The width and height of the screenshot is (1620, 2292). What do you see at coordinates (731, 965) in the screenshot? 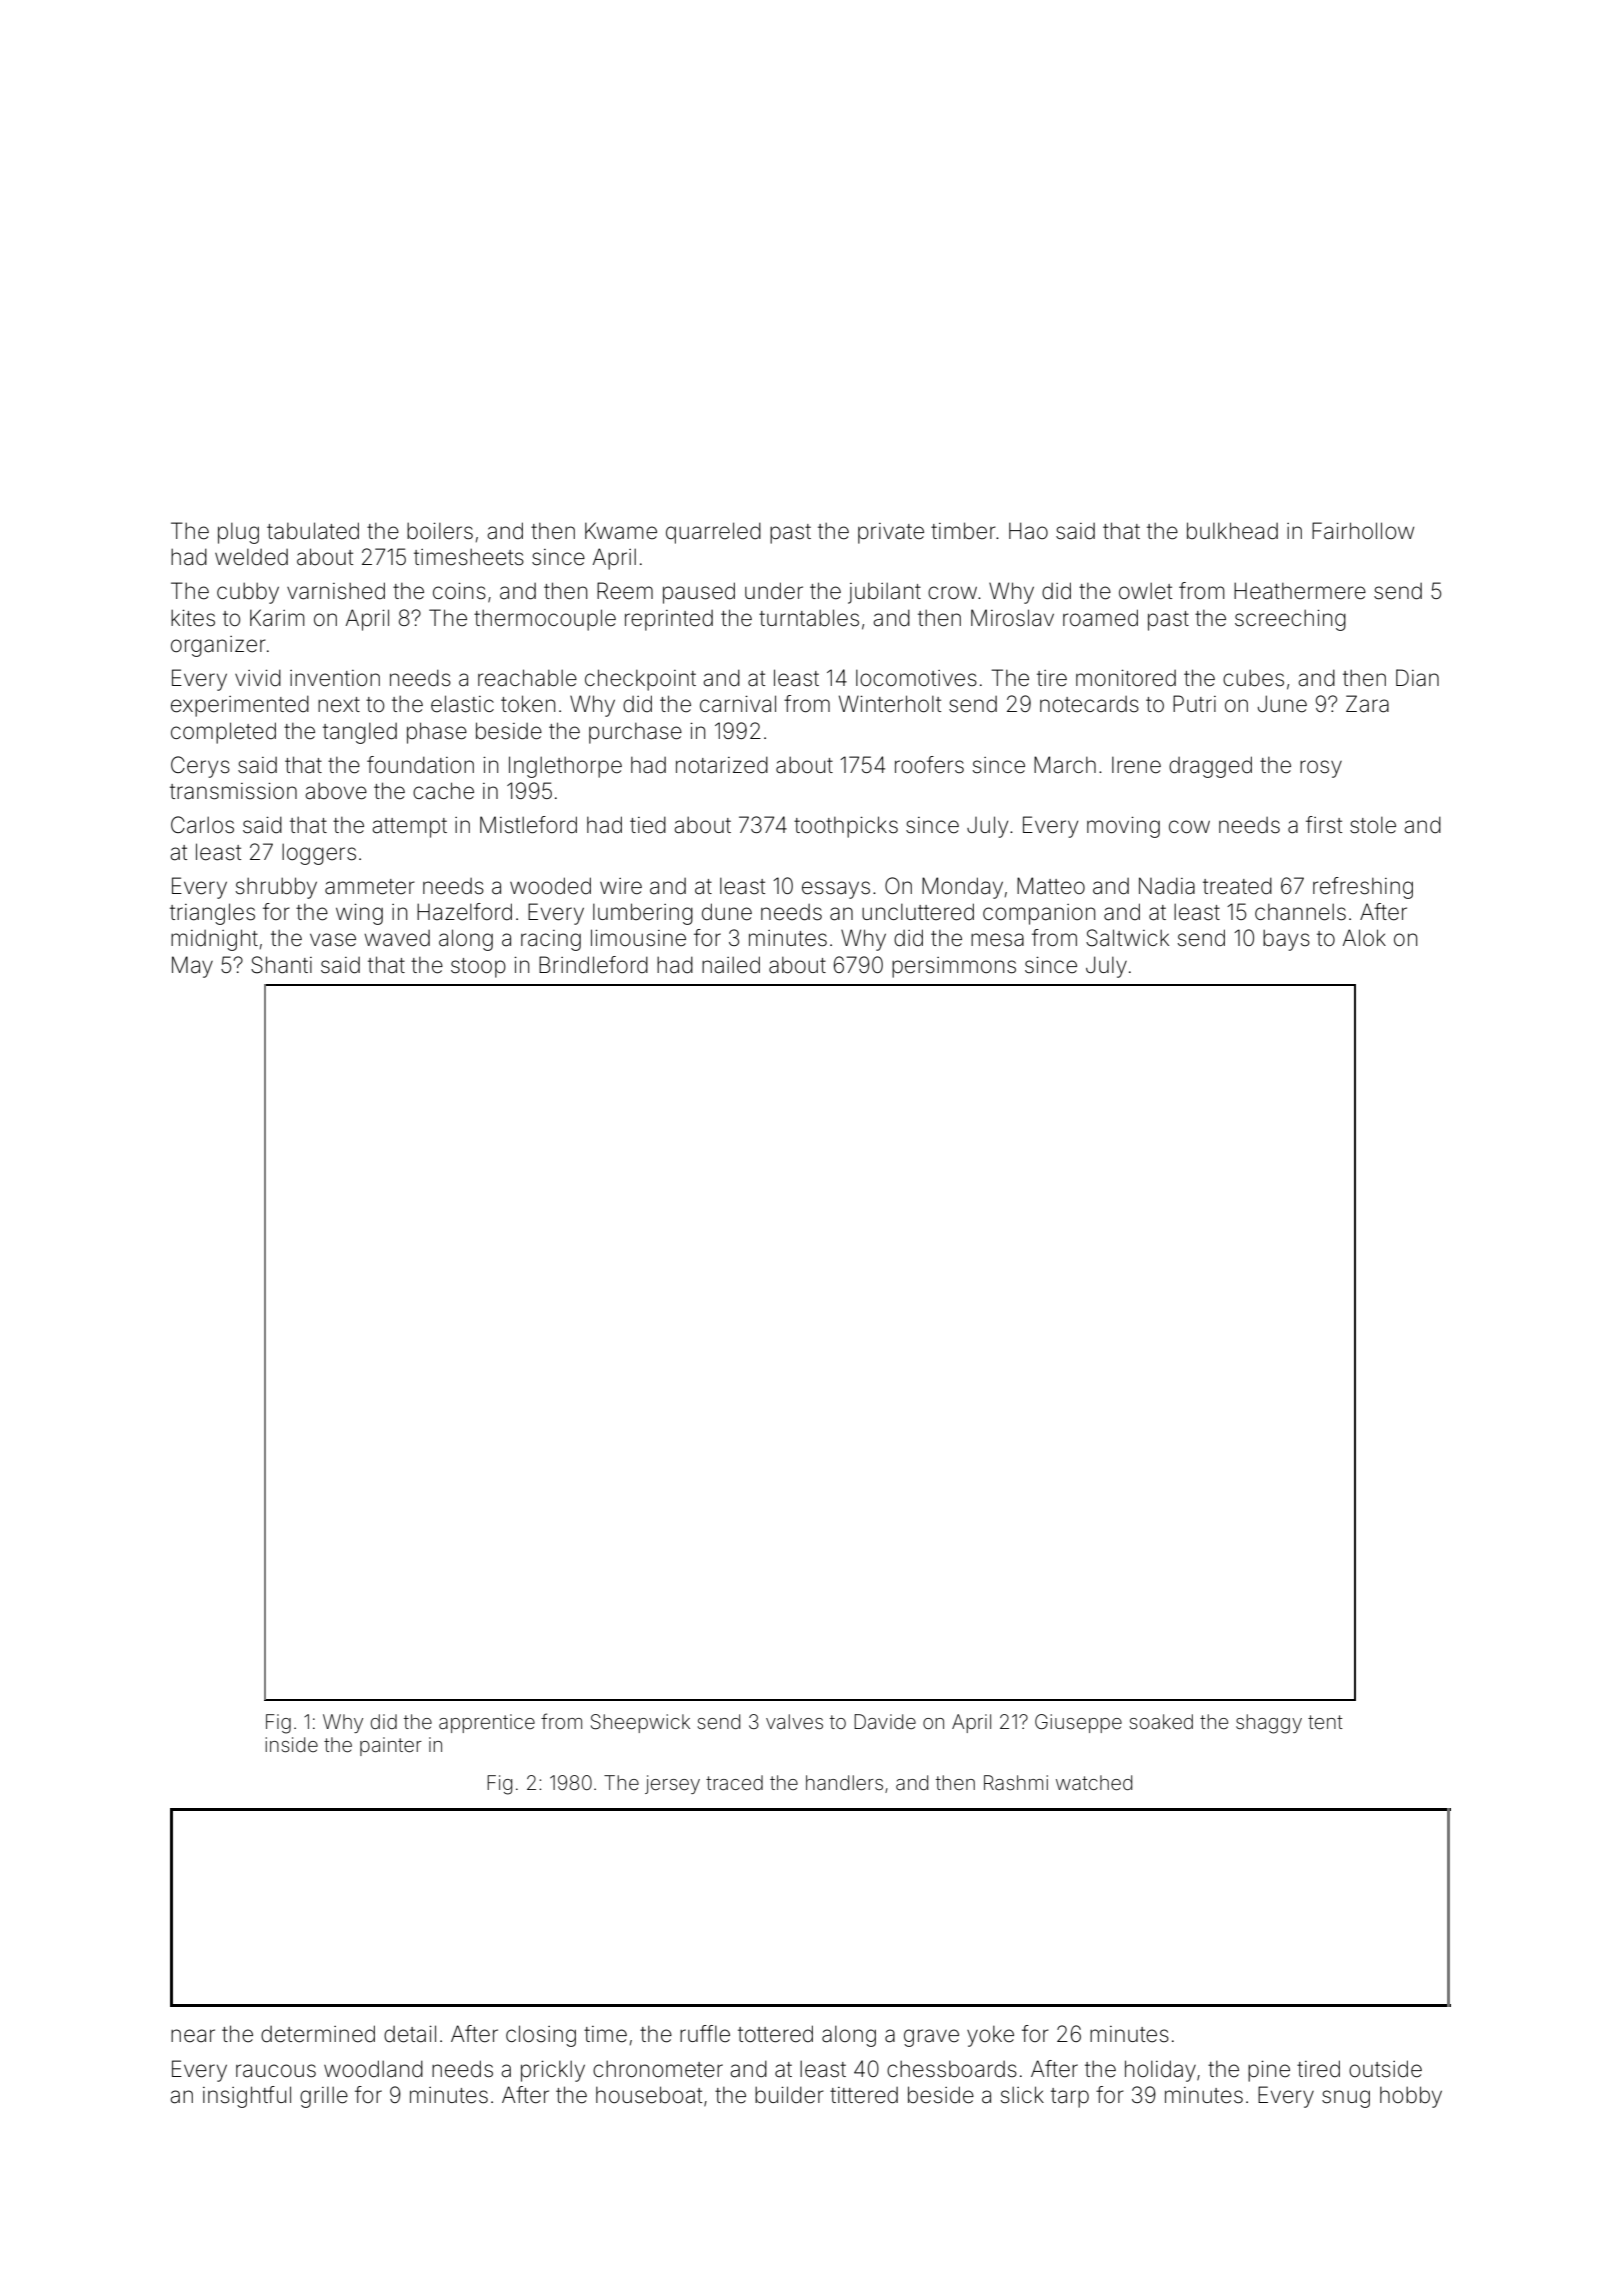
I see `nailed` at bounding box center [731, 965].
